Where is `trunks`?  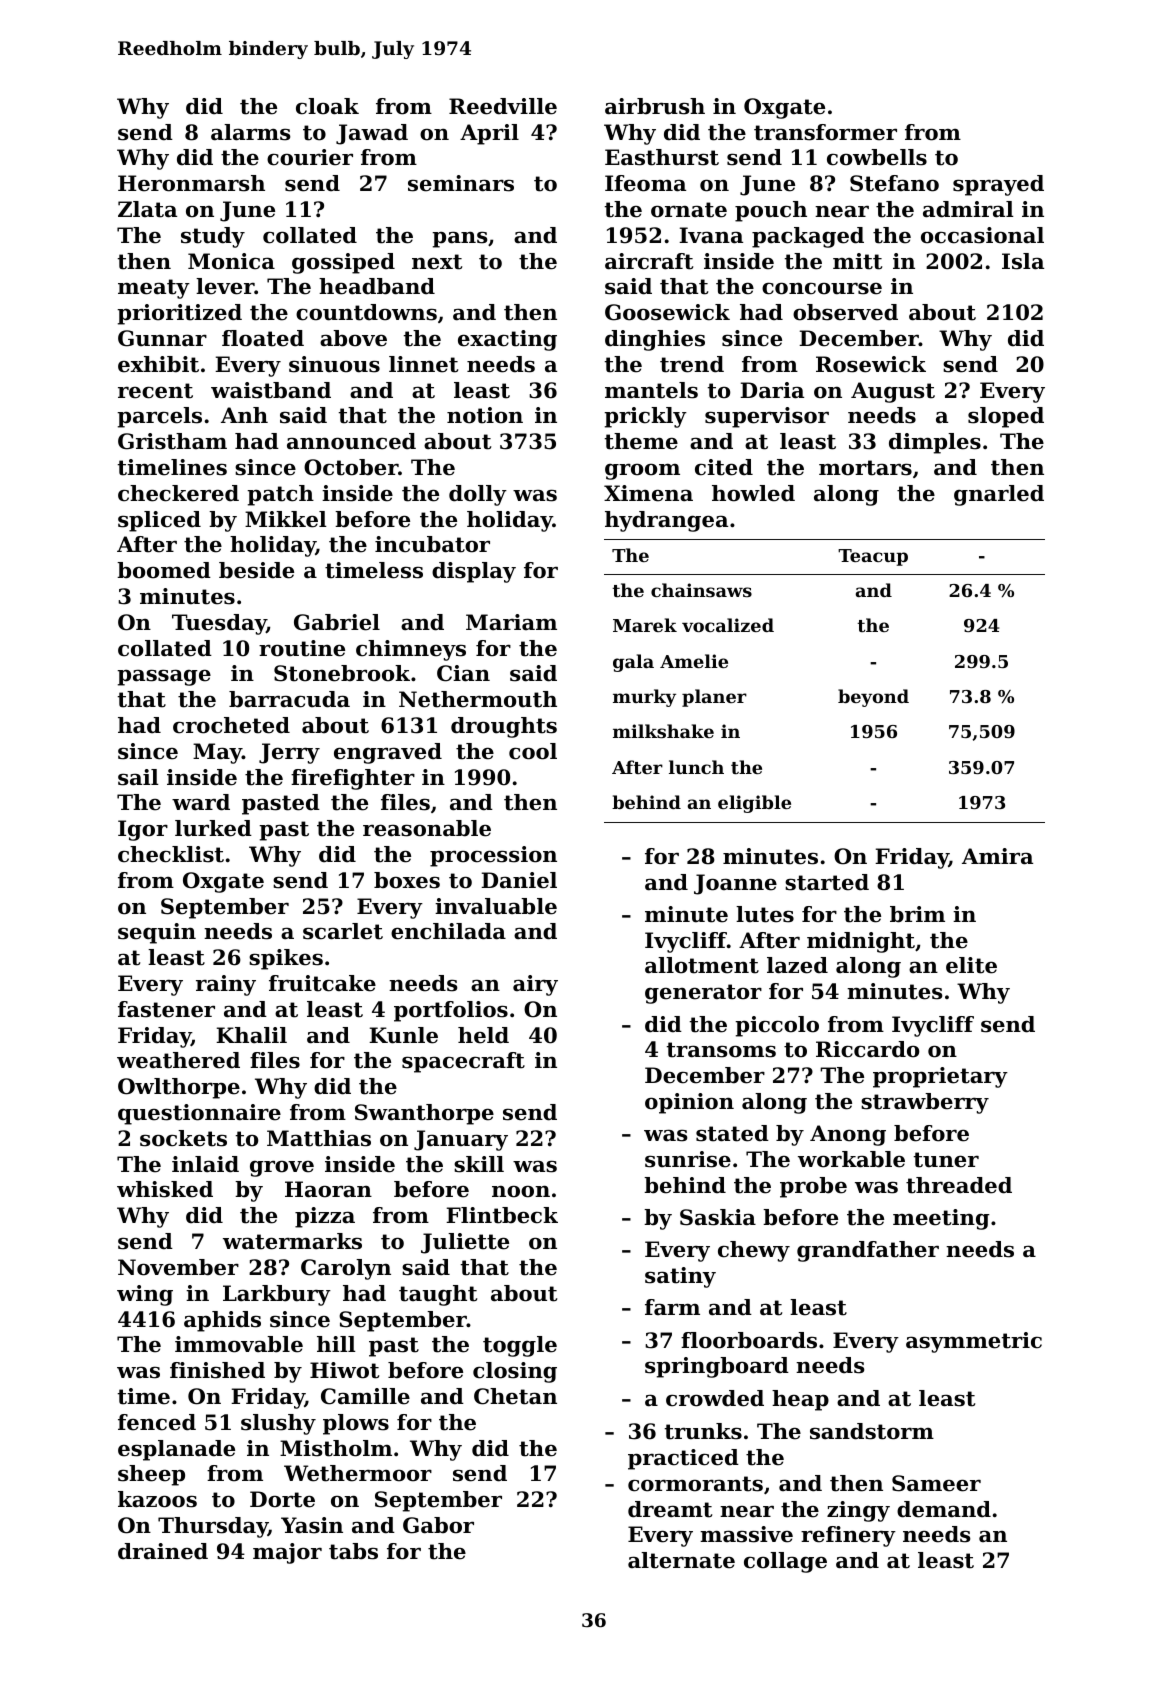
trunks is located at coordinates (703, 1431).
